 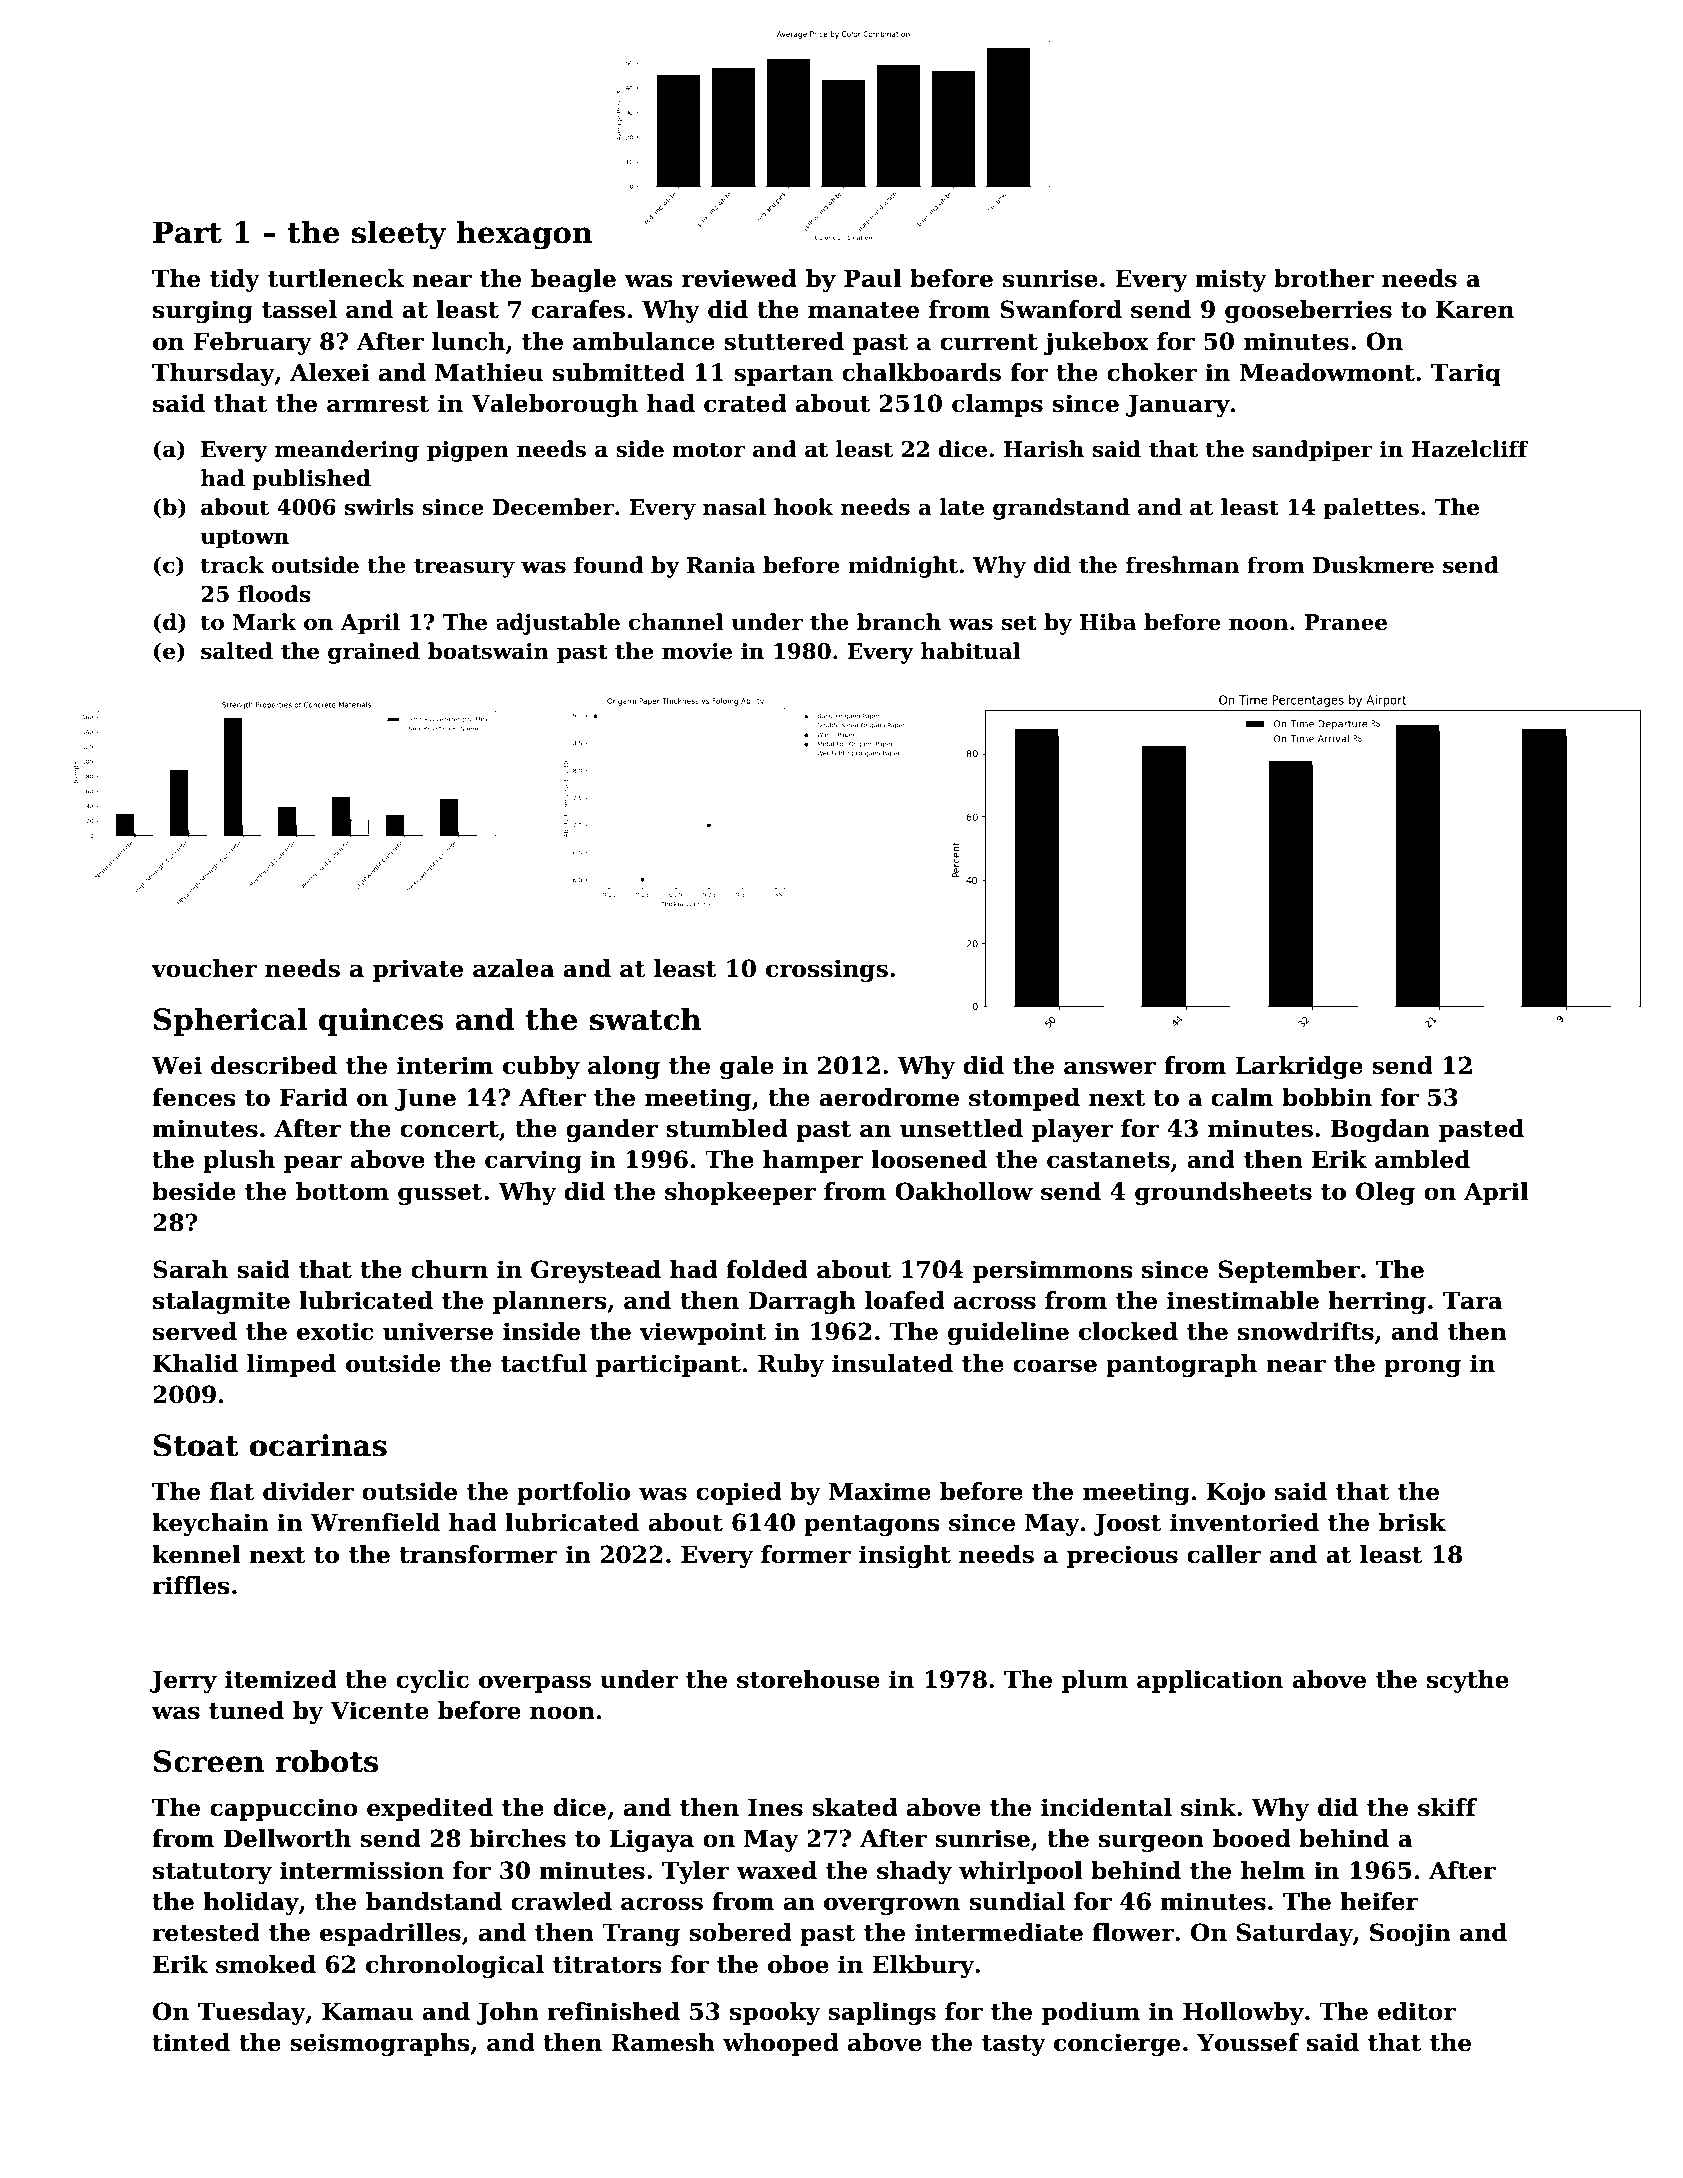 I want to click on Hazelcliff, so click(x=1469, y=449).
